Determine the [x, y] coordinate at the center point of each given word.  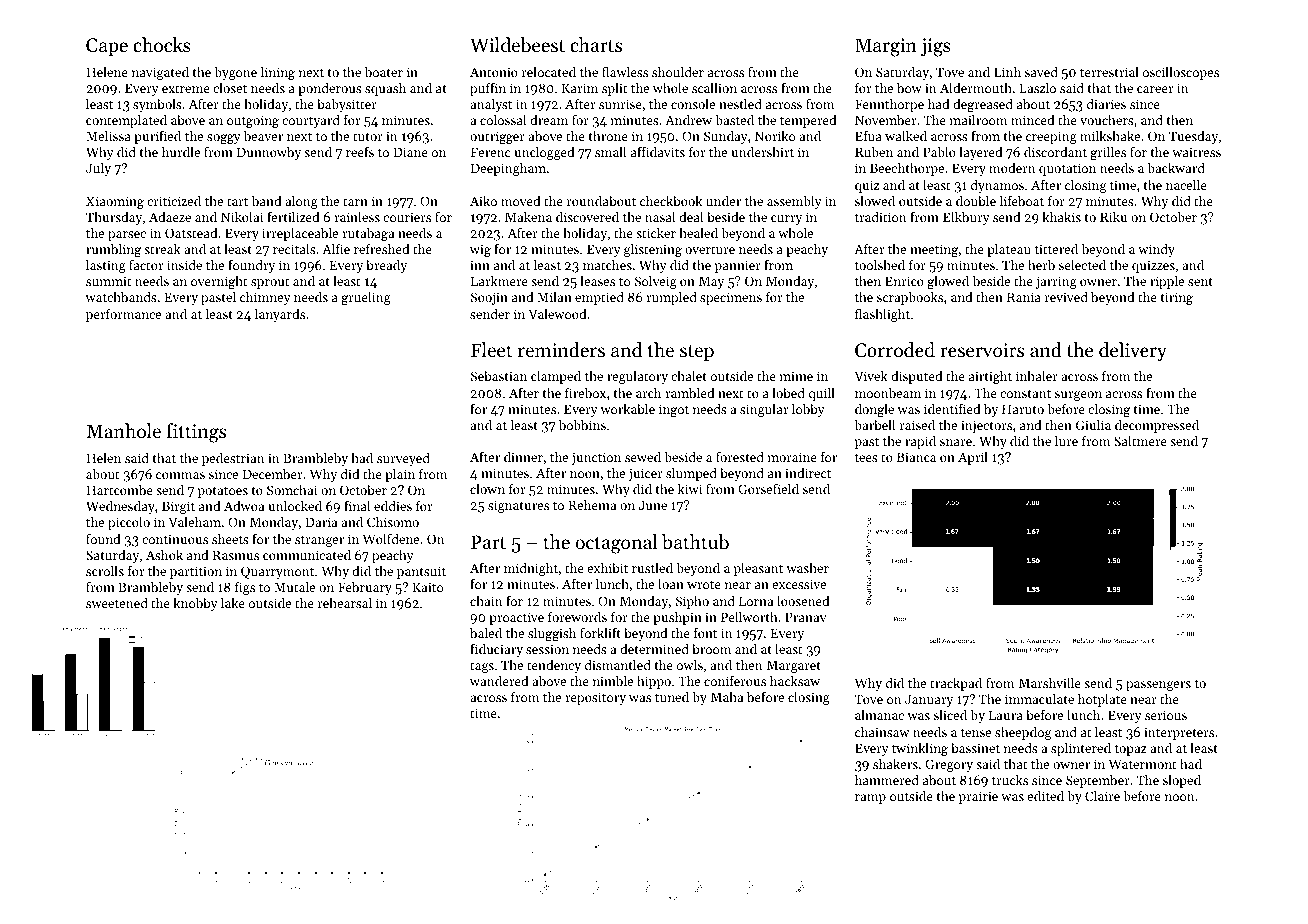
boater [384, 72]
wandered [499, 681]
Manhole [123, 430]
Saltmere [1140, 441]
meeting [934, 250]
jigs [936, 47]
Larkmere [499, 281]
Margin [886, 47]
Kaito [427, 587]
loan [671, 584]
